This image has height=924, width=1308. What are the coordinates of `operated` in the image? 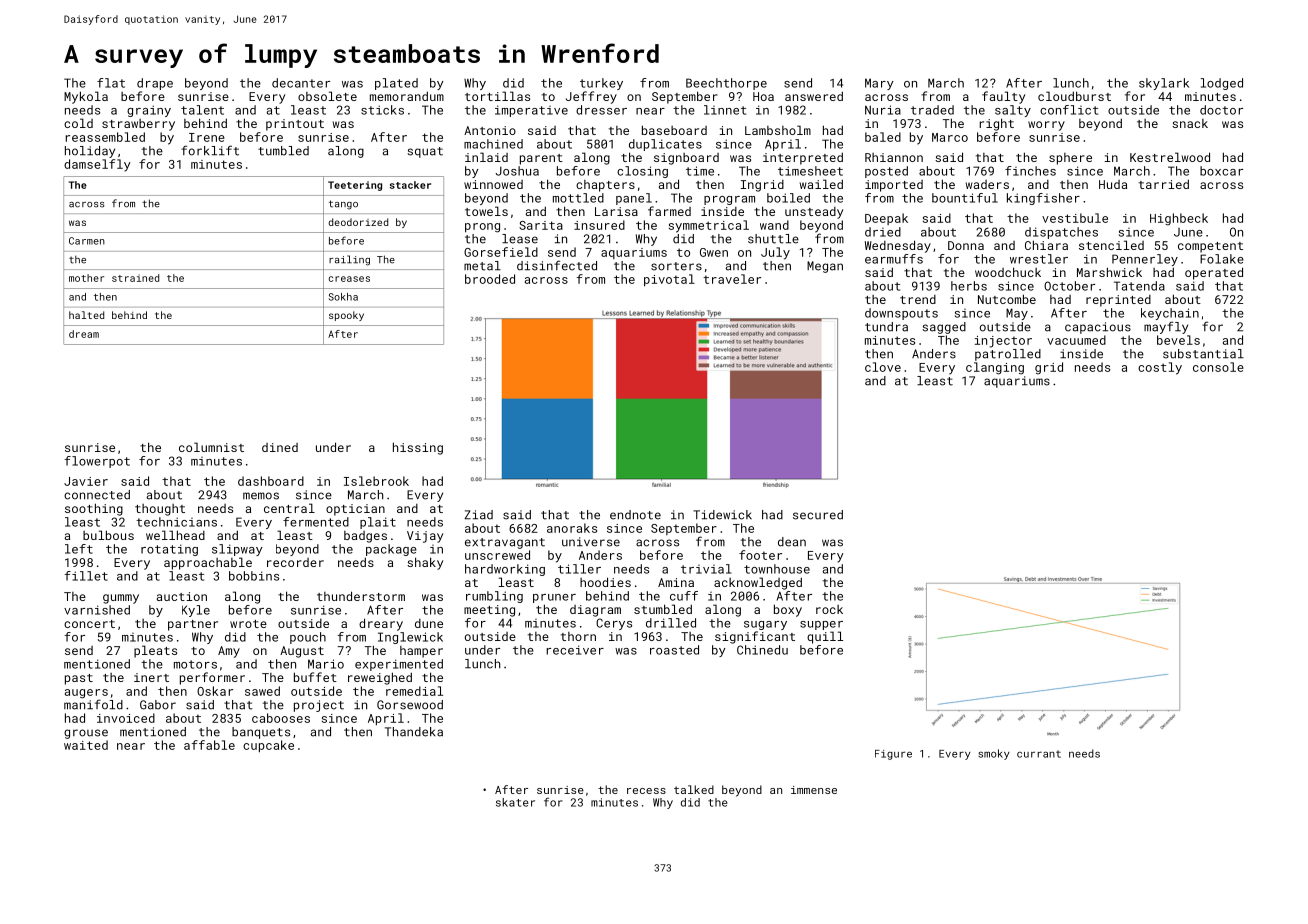 It's located at (1214, 273).
